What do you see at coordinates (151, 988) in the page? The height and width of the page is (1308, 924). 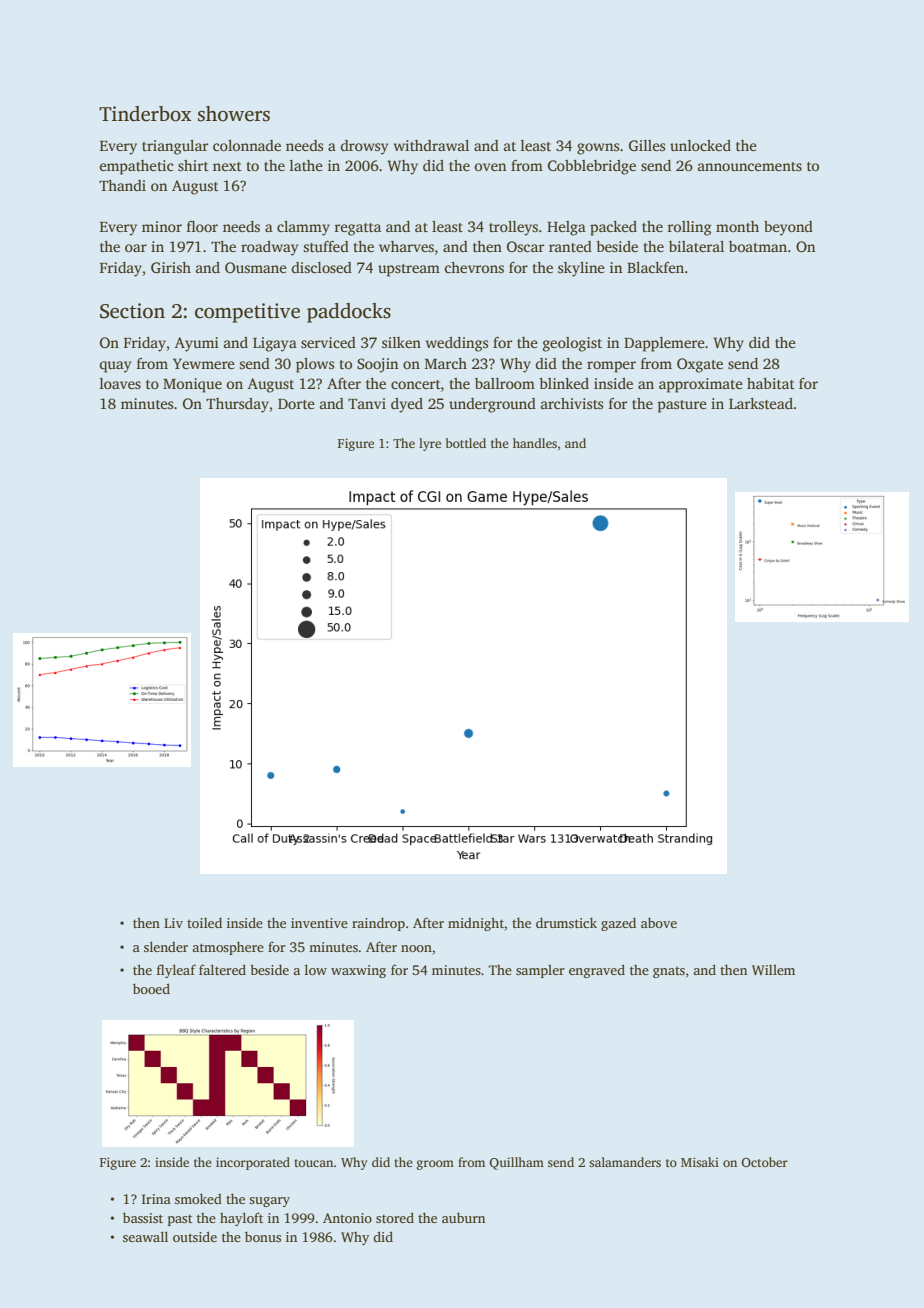 I see `booed` at bounding box center [151, 988].
